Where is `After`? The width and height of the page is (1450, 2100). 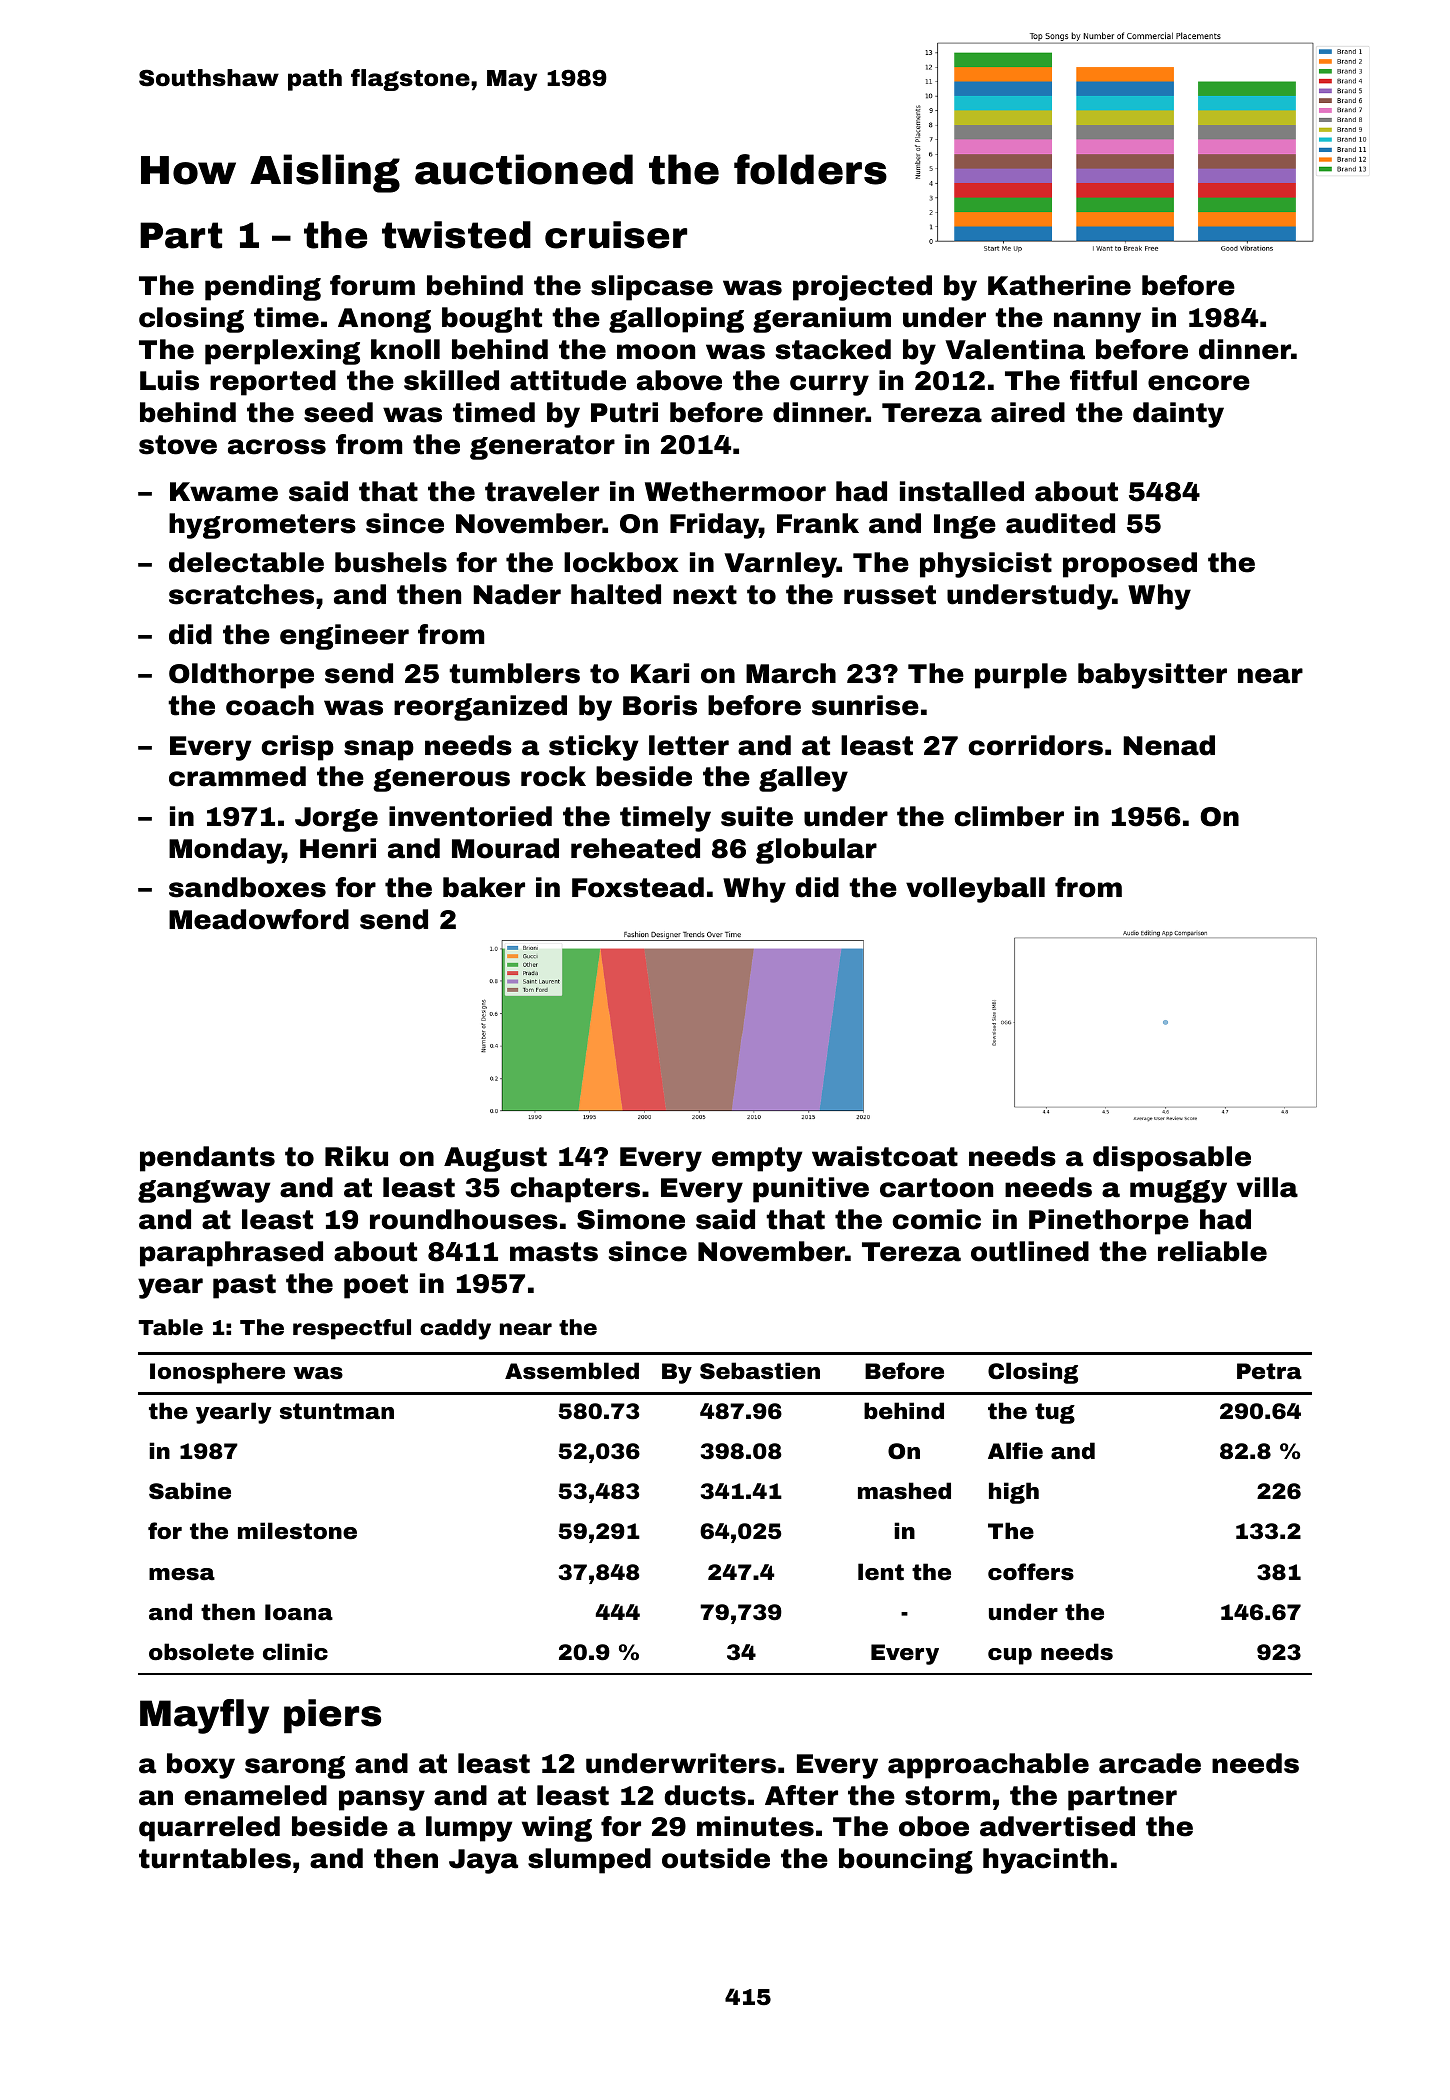
After is located at coordinates (801, 1795).
